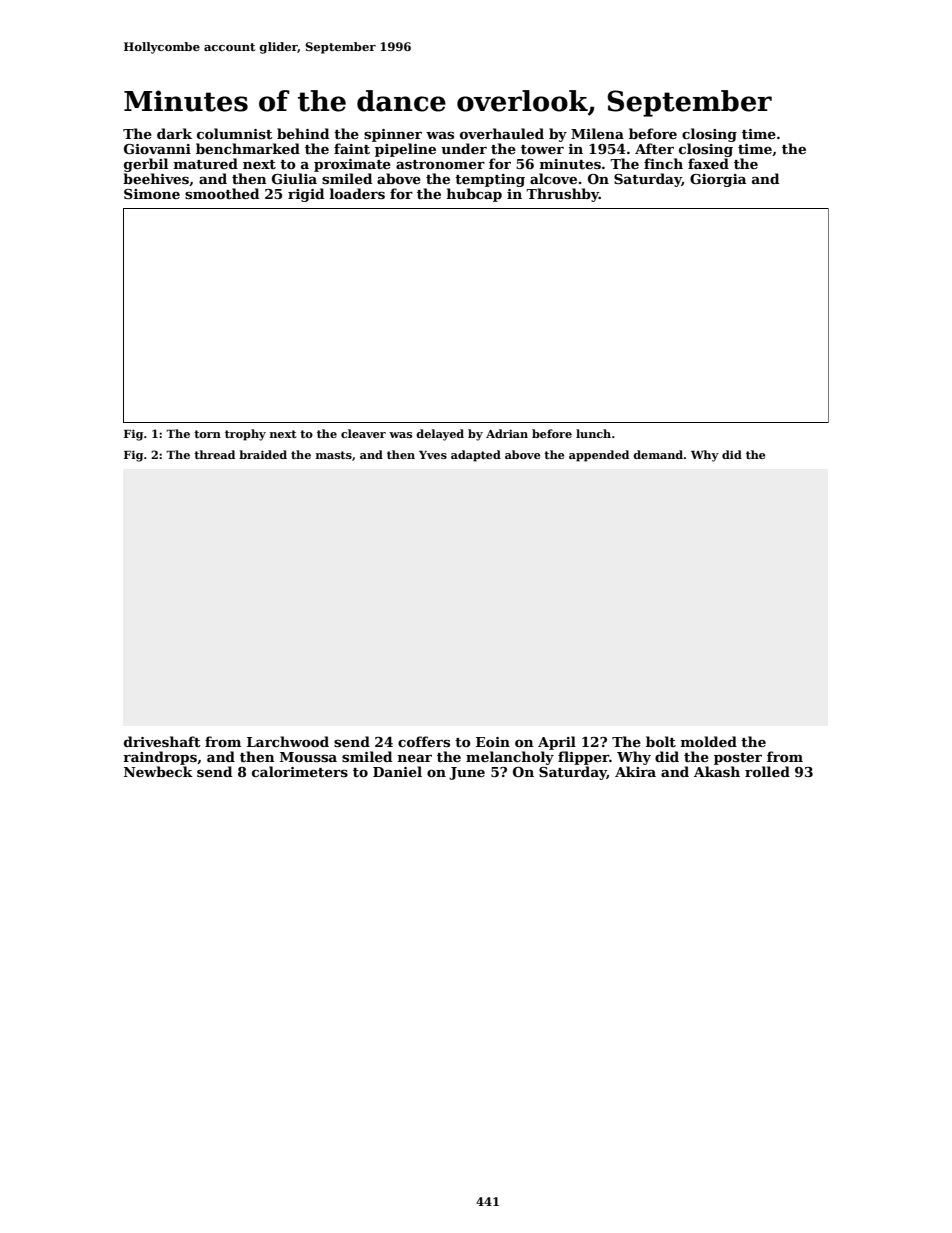 This document has height=1233, width=952. What do you see at coordinates (709, 741) in the document?
I see `molded` at bounding box center [709, 741].
